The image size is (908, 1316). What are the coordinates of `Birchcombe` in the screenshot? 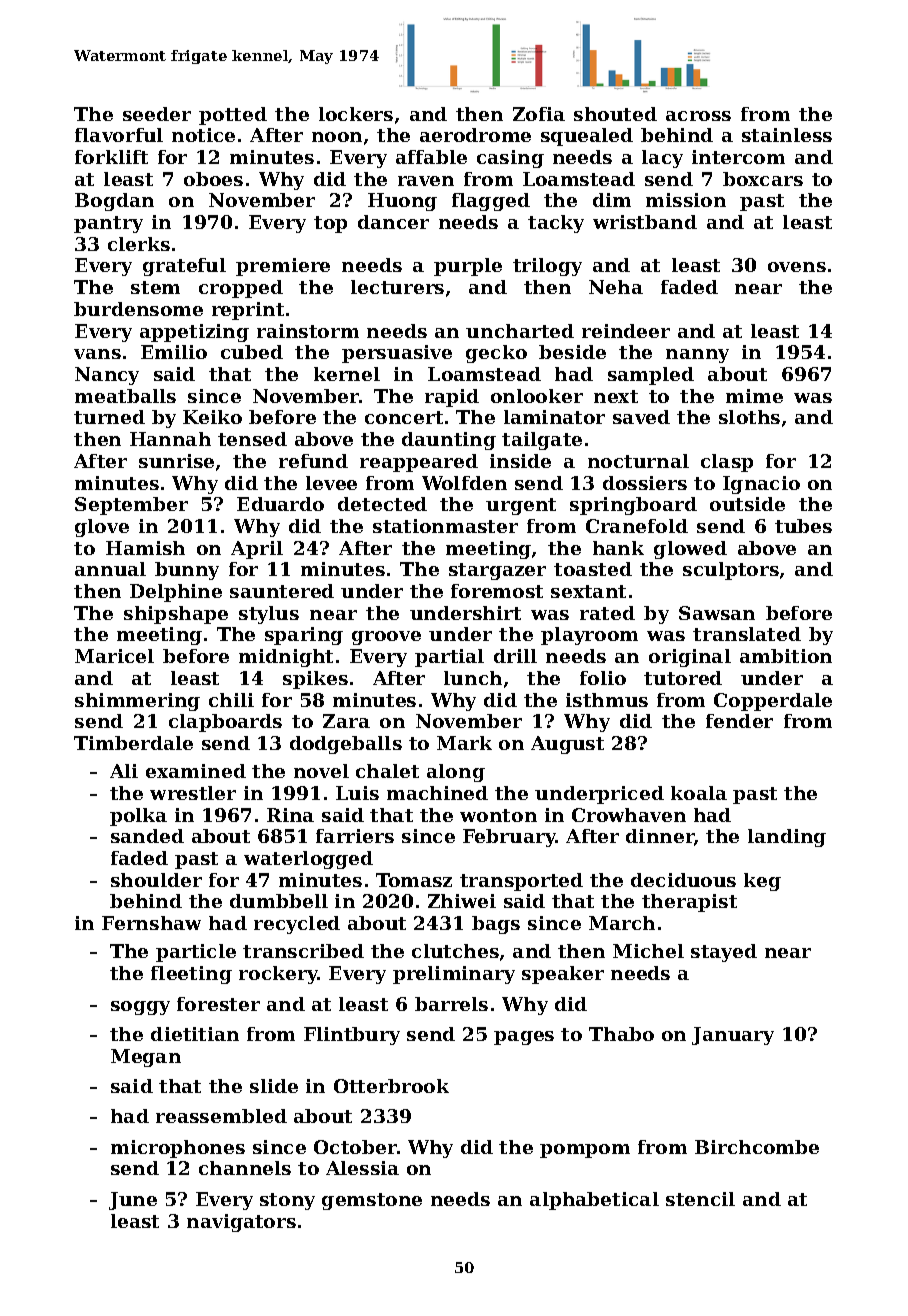 It's located at (757, 1147).
